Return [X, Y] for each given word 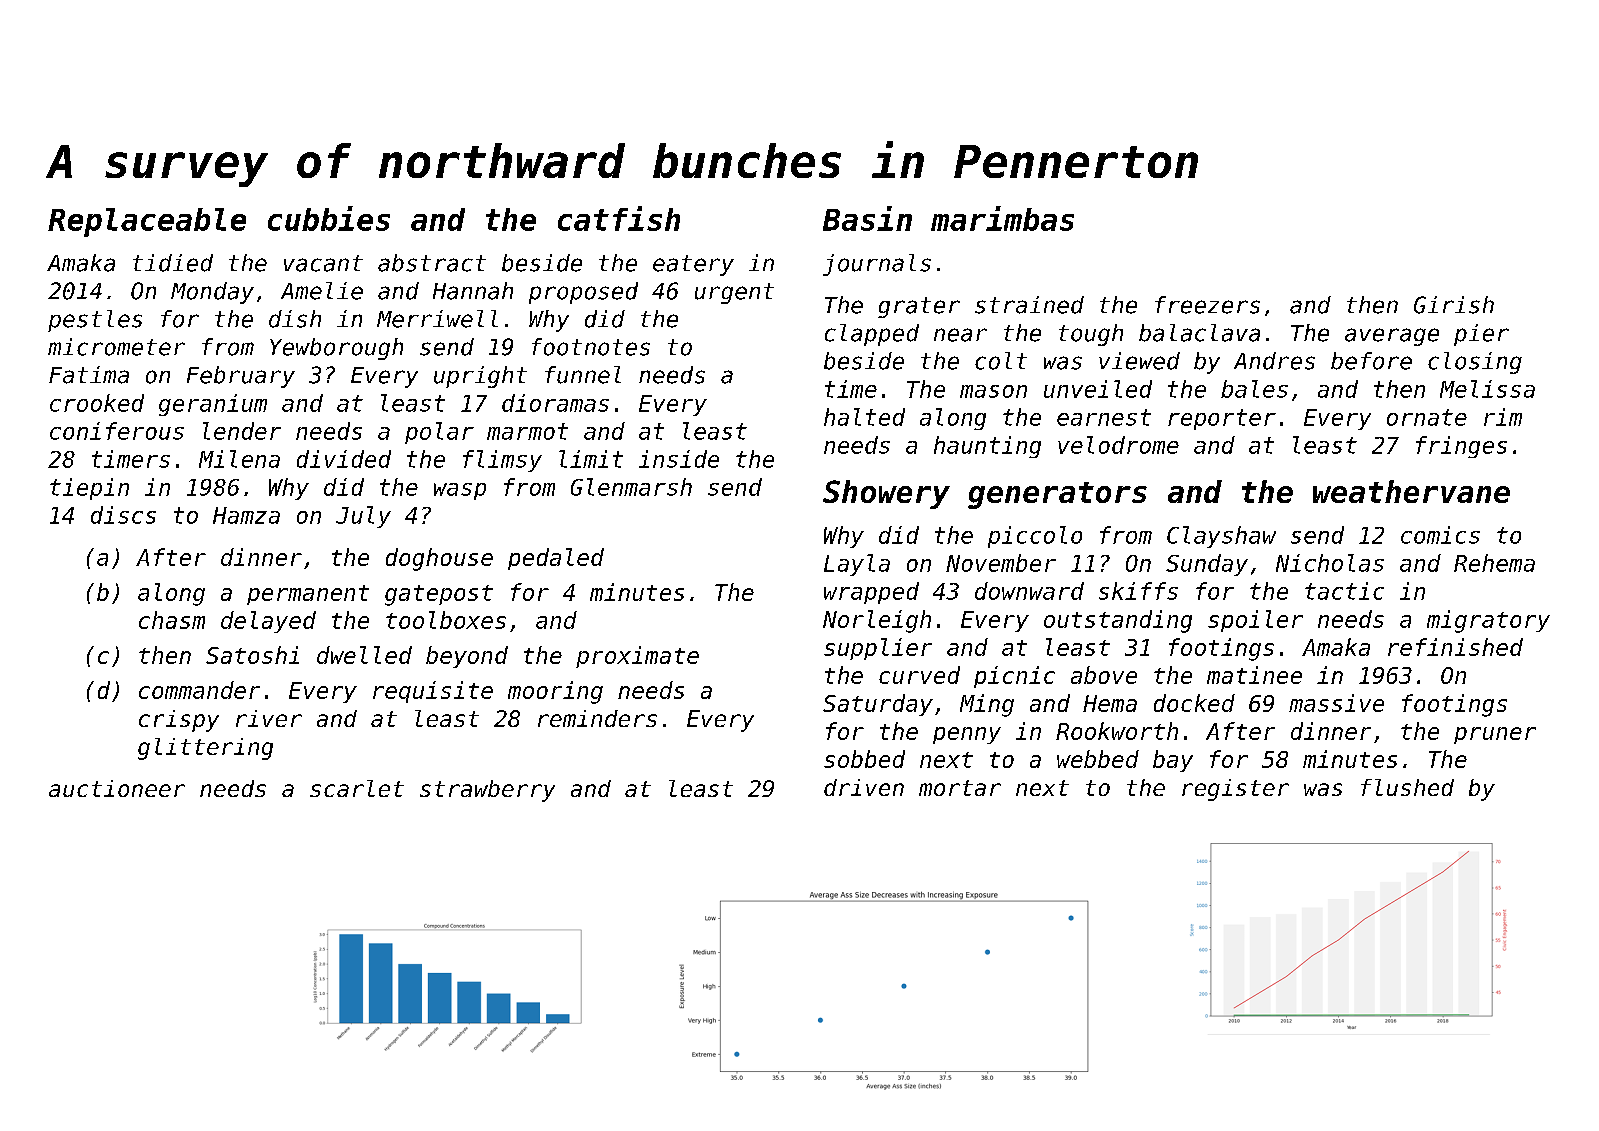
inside [679, 459]
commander [199, 690]
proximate [637, 657]
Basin [867, 218]
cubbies [329, 218]
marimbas [1002, 218]
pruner [1495, 735]
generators [1057, 495]
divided [344, 459]
